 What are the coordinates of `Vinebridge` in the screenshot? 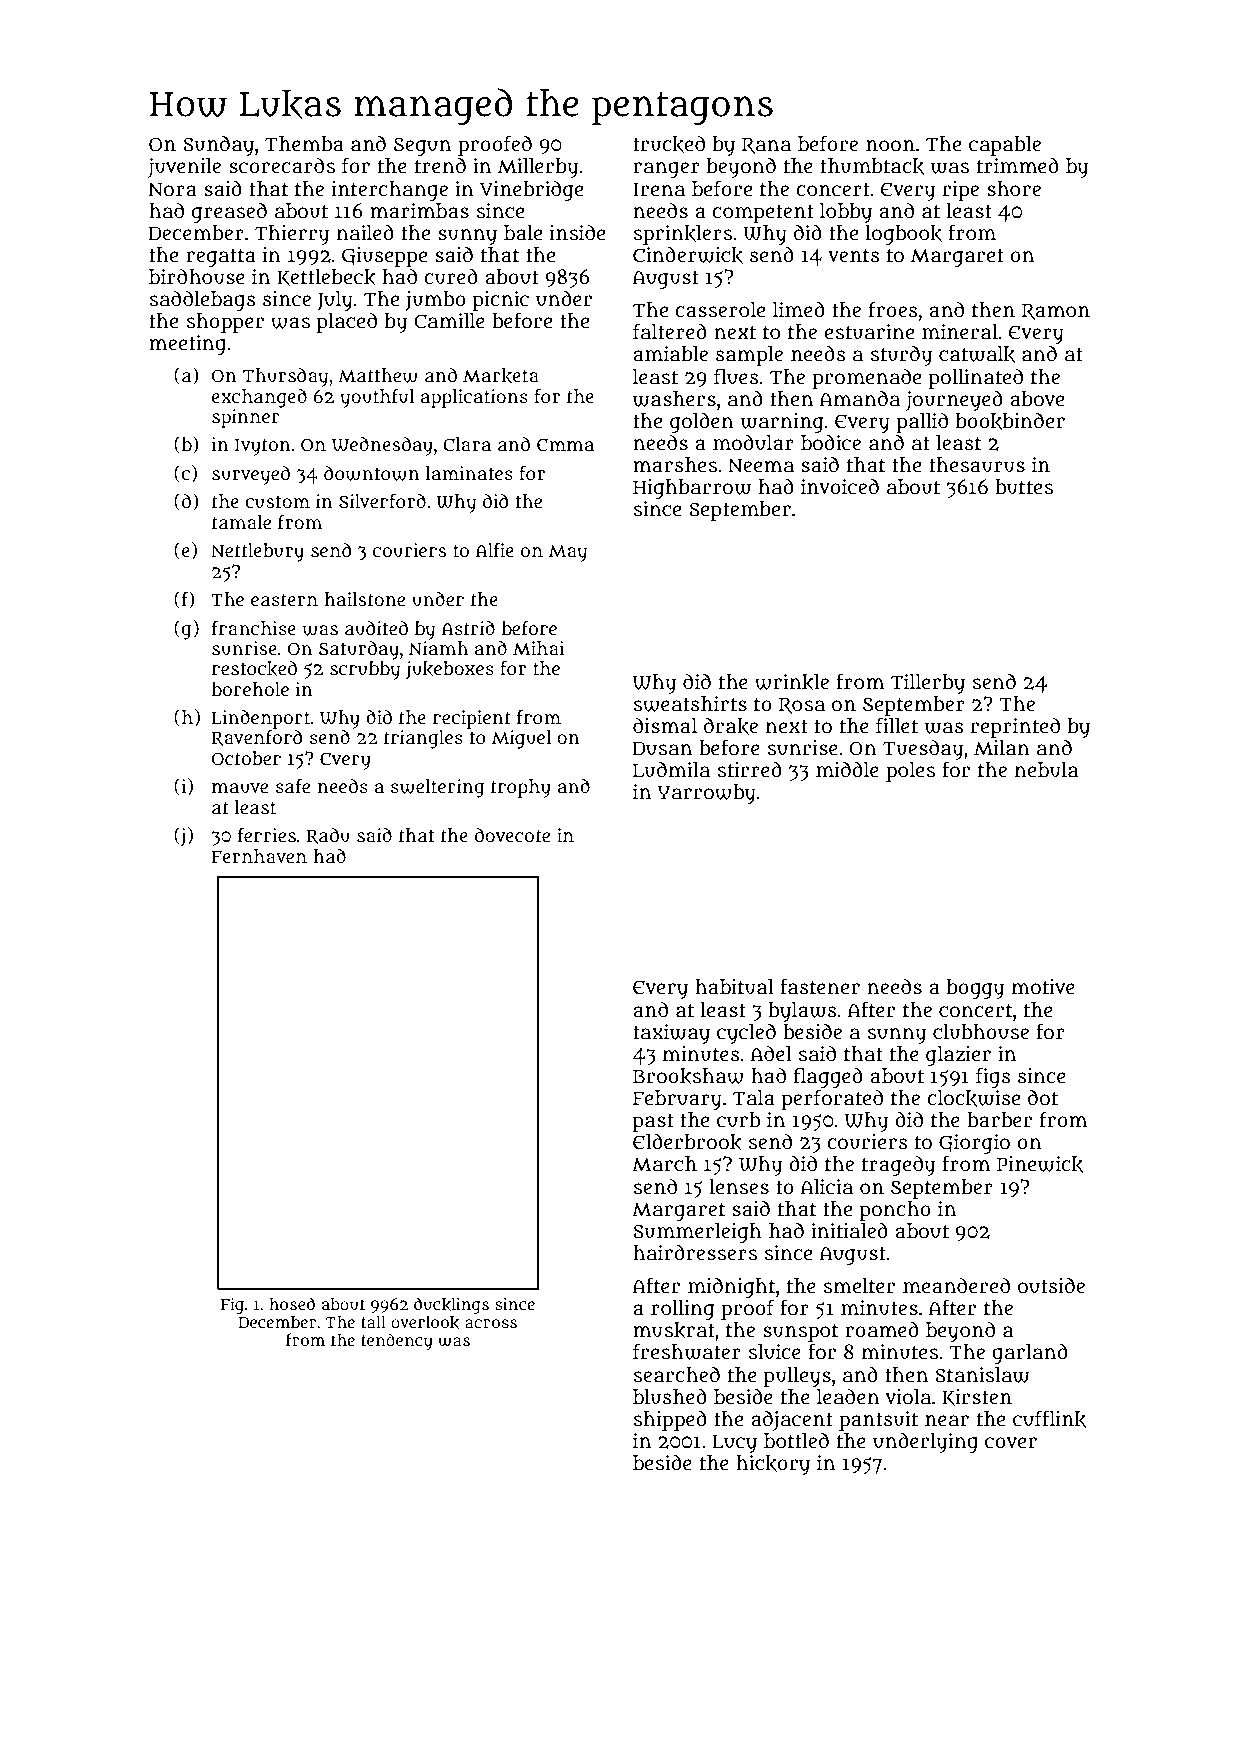 It's located at (531, 191).
